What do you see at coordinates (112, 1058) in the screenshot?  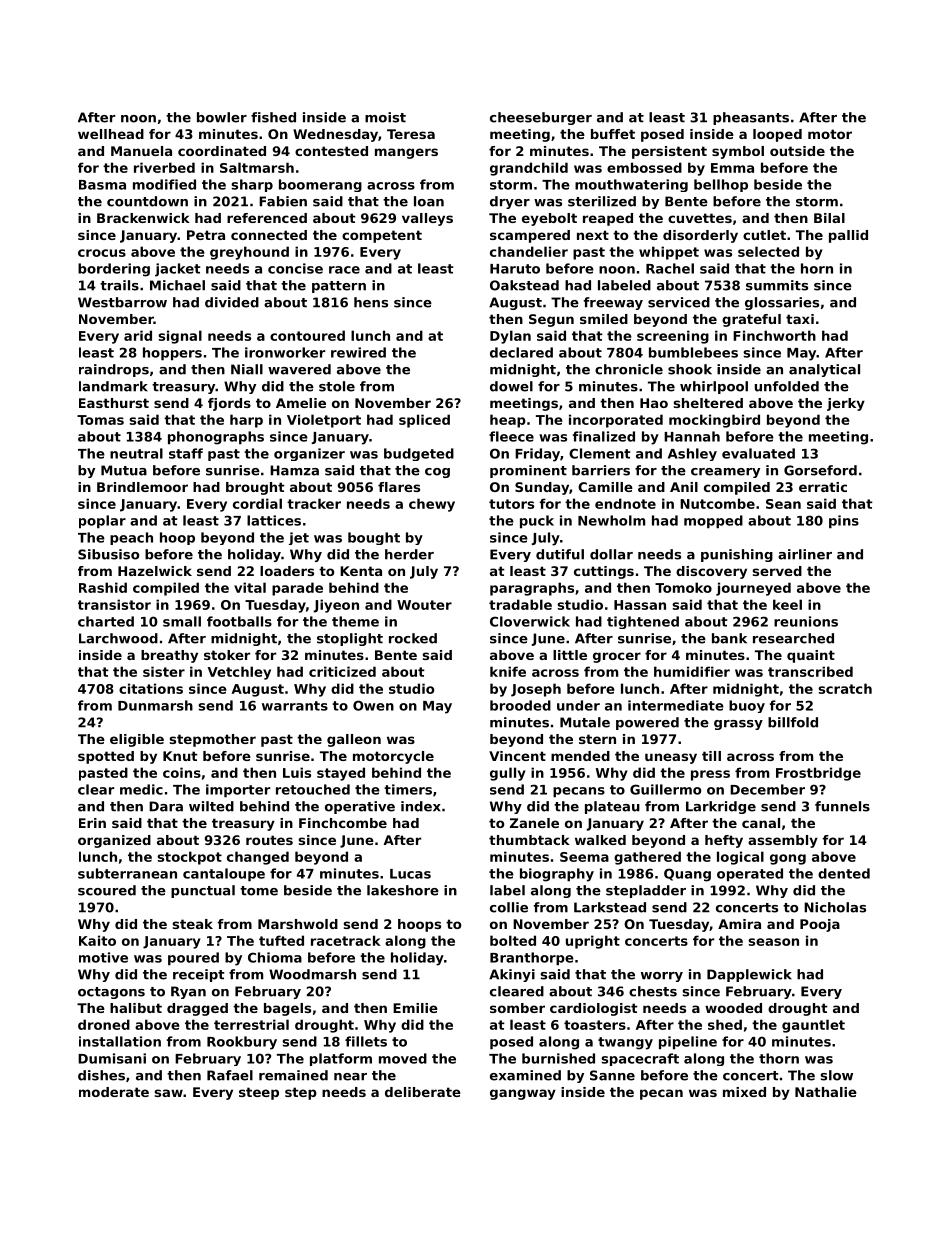 I see `Dumisani` at bounding box center [112, 1058].
